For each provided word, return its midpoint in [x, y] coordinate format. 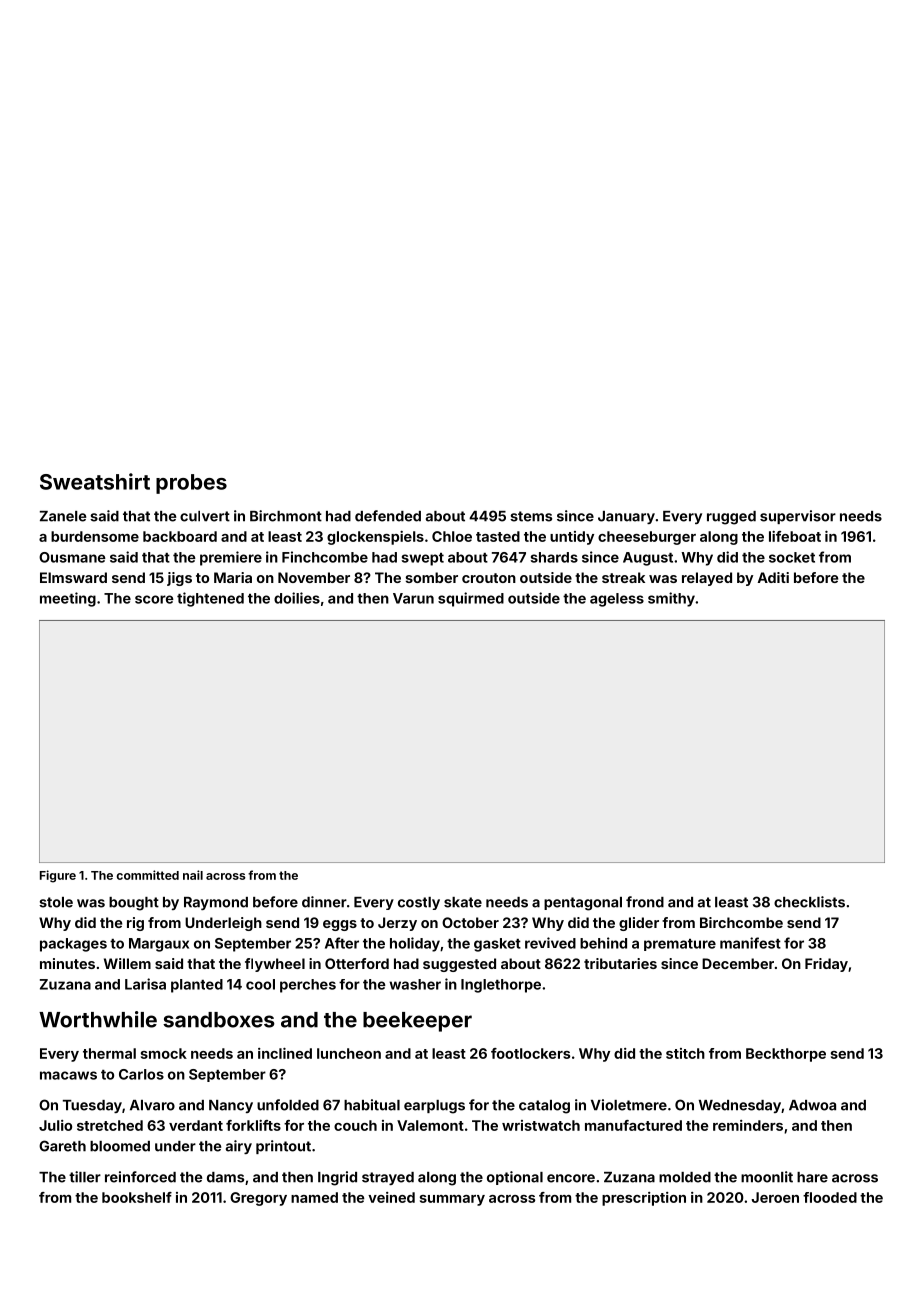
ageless [617, 600]
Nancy [231, 1106]
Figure [58, 876]
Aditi [773, 577]
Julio [55, 1125]
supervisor [798, 517]
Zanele [63, 516]
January [626, 517]
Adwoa [812, 1105]
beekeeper [417, 1022]
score [154, 599]
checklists [809, 902]
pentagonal [583, 904]
